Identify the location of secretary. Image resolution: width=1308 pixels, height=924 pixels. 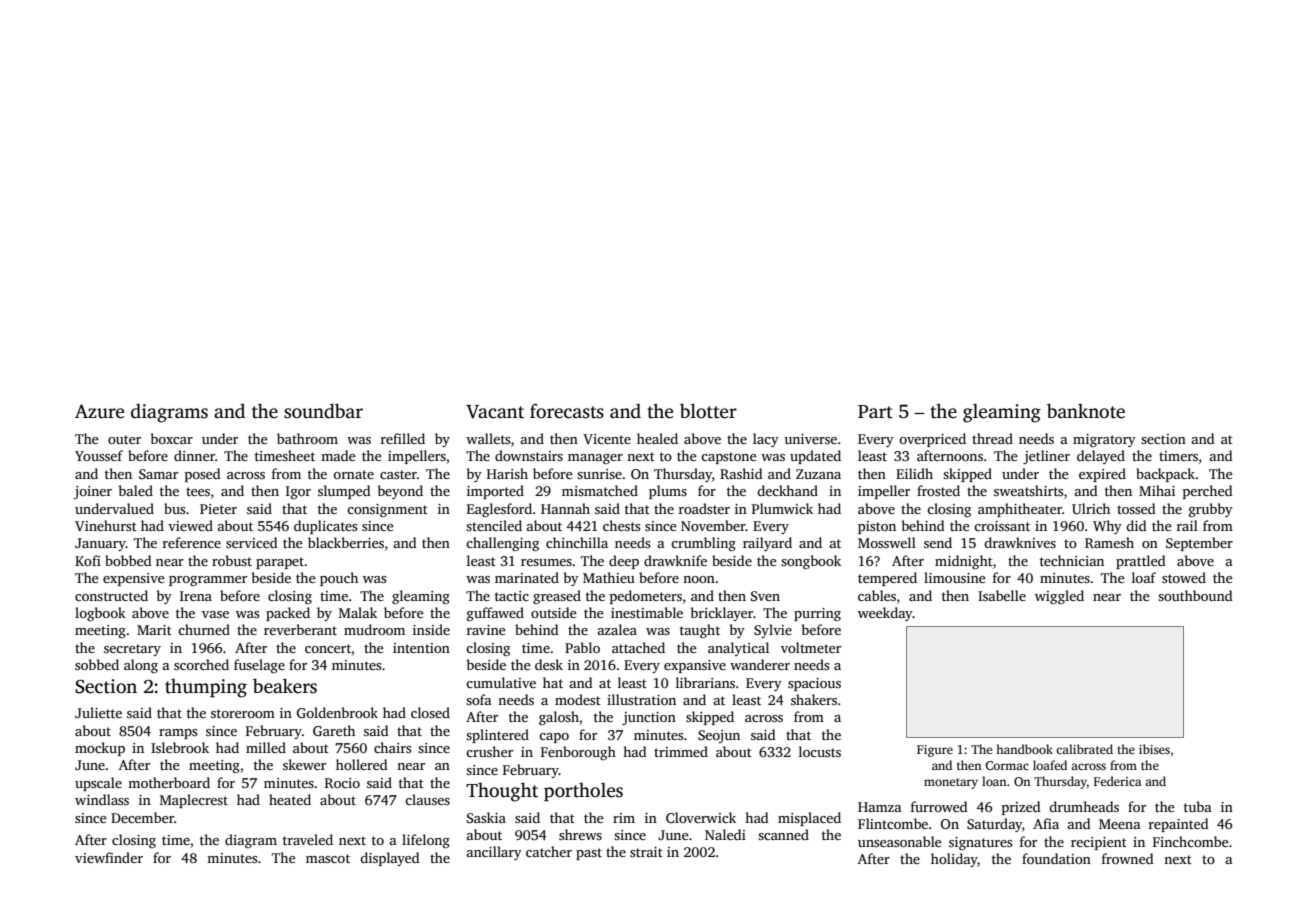
(132, 650).
